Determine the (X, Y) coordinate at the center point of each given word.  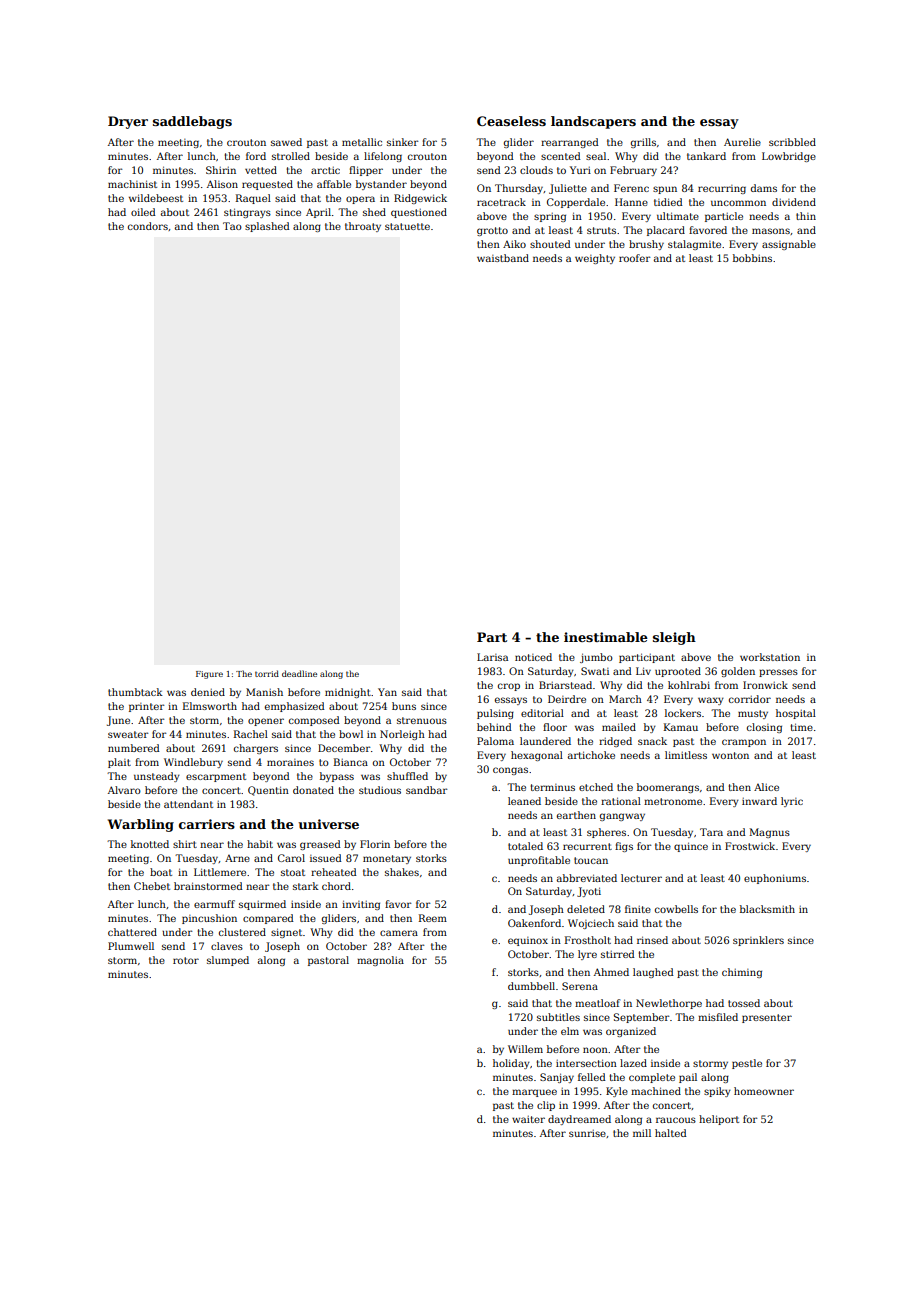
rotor (186, 960)
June (118, 721)
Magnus (770, 833)
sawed (286, 142)
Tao (232, 226)
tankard (706, 156)
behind (494, 727)
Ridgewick (420, 199)
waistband (503, 258)
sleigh (674, 638)
